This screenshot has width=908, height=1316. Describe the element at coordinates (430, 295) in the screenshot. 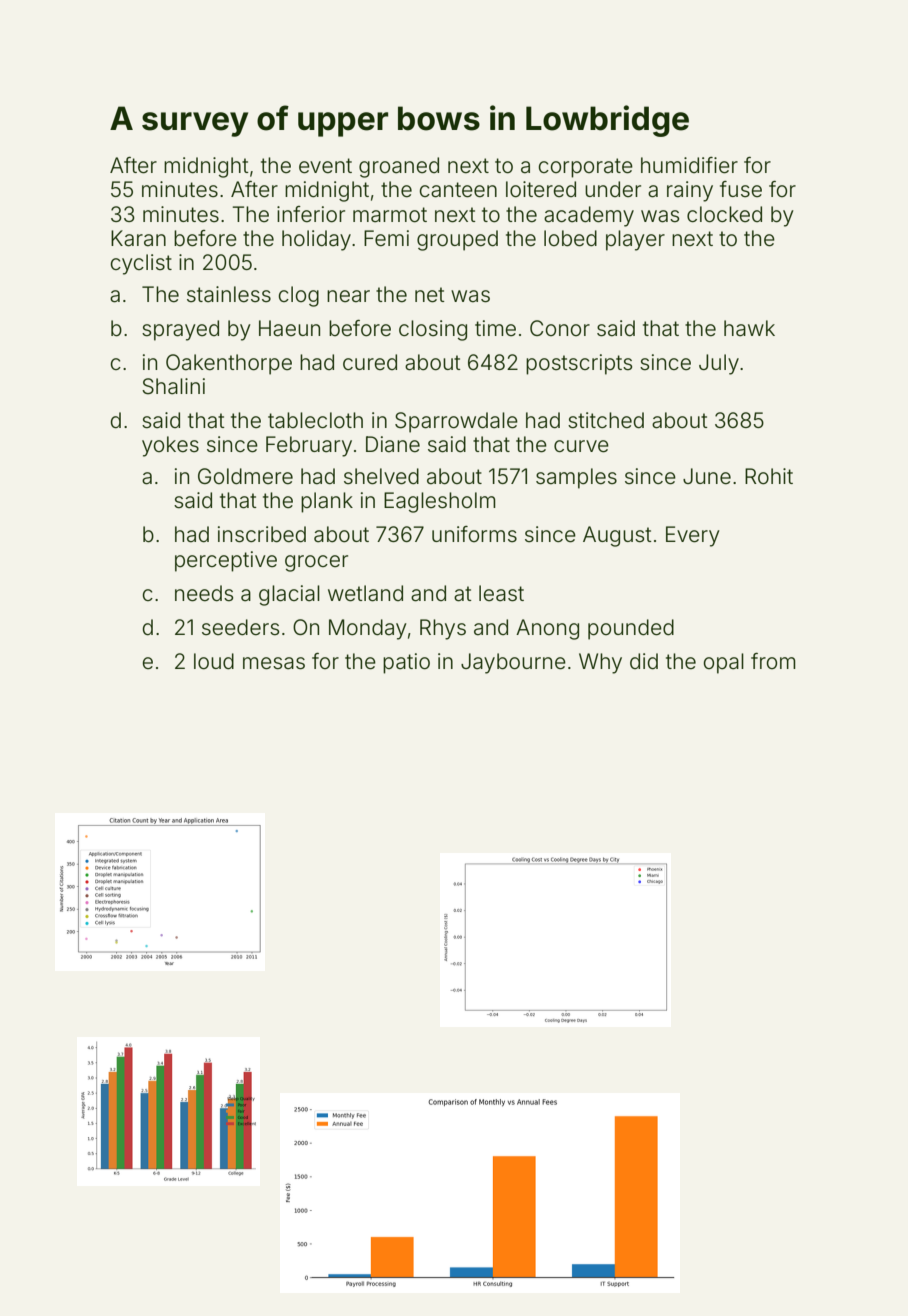

I see `net` at that location.
